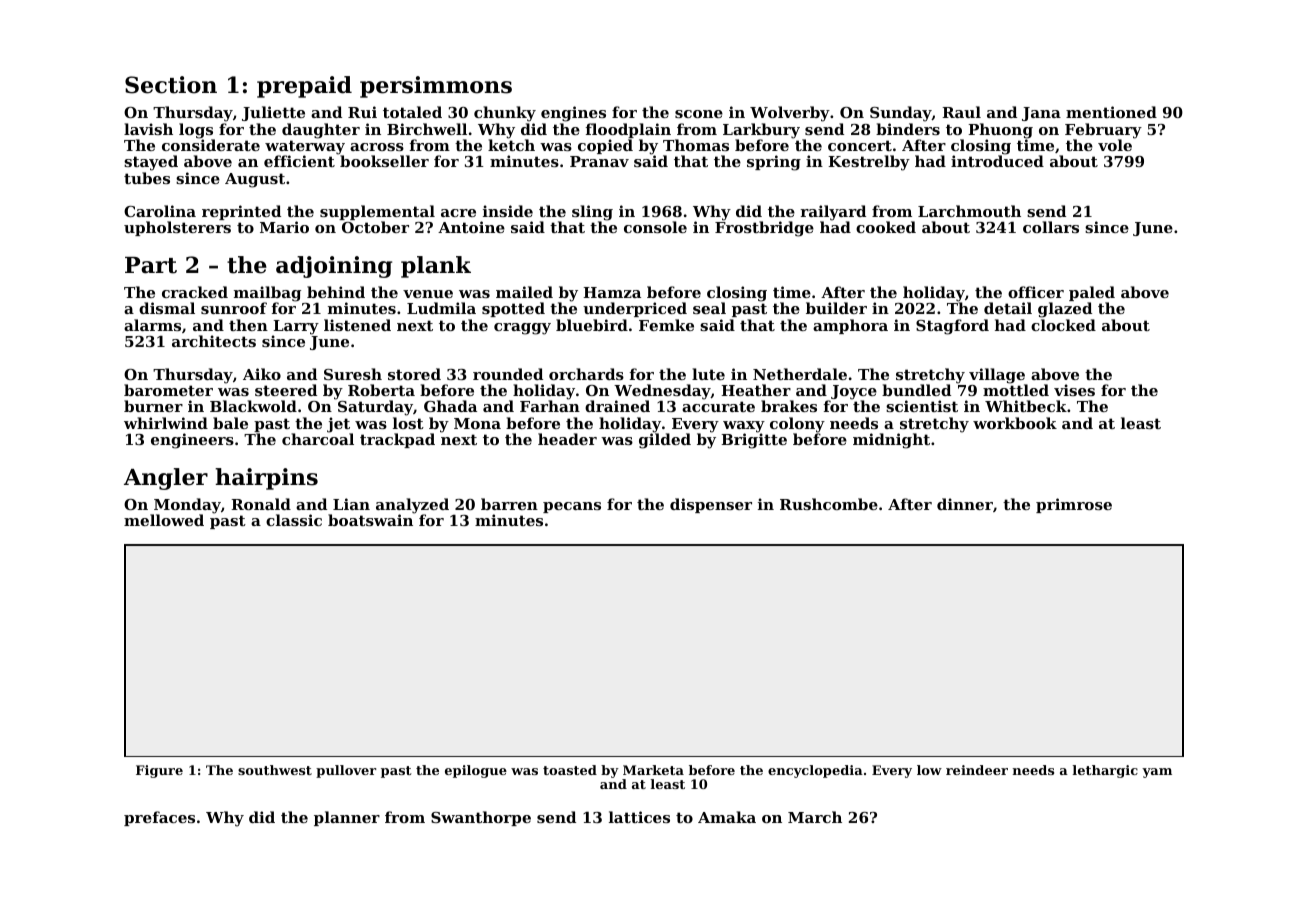 The height and width of the screenshot is (924, 1308). What do you see at coordinates (711, 505) in the screenshot?
I see `dispenser` at bounding box center [711, 505].
